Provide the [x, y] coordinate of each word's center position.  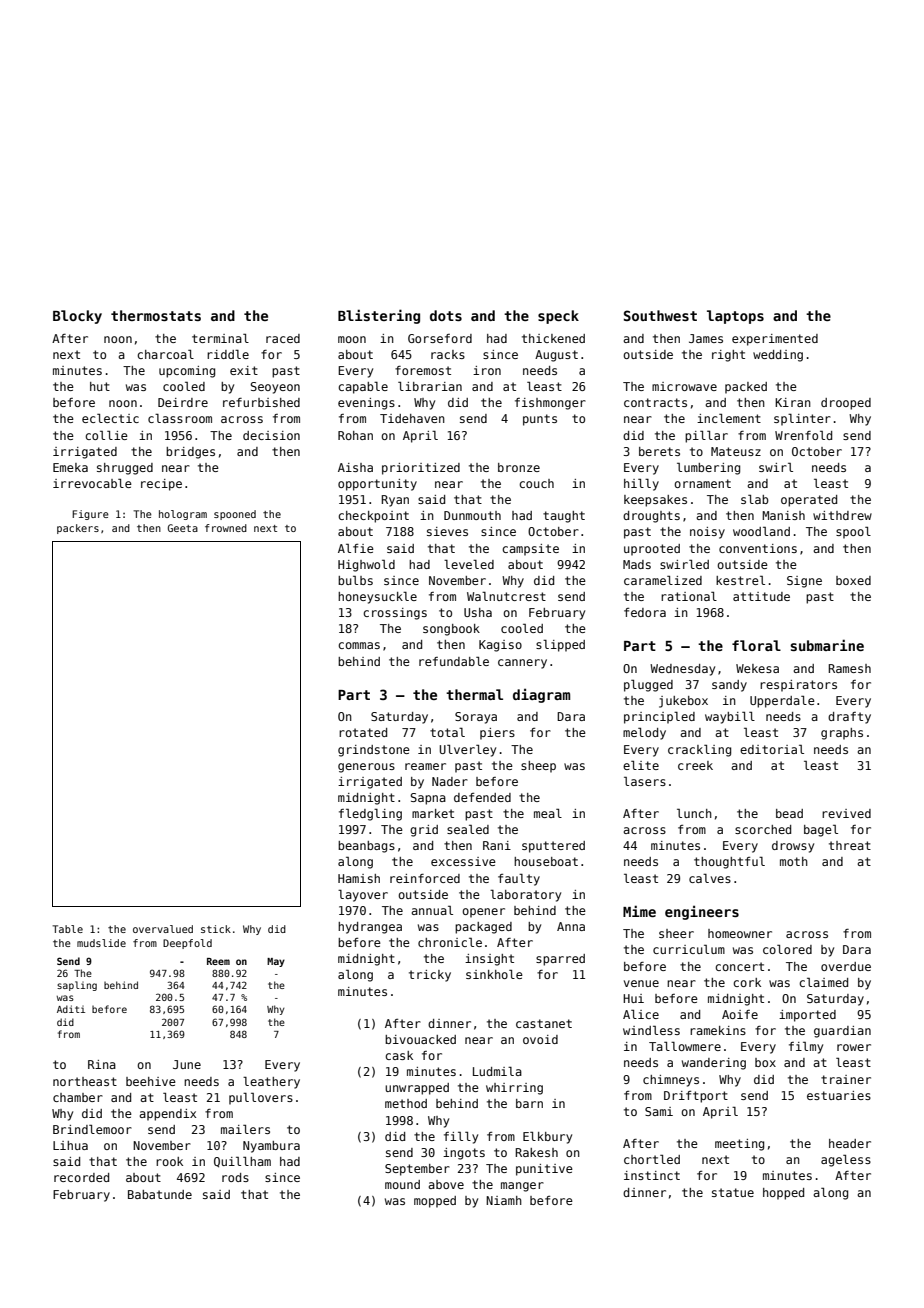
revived [846, 813]
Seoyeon [275, 388]
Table [67, 929]
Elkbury [547, 1137]
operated [809, 501]
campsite [530, 550]
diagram [541, 695]
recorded [81, 1177]
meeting [739, 1145]
